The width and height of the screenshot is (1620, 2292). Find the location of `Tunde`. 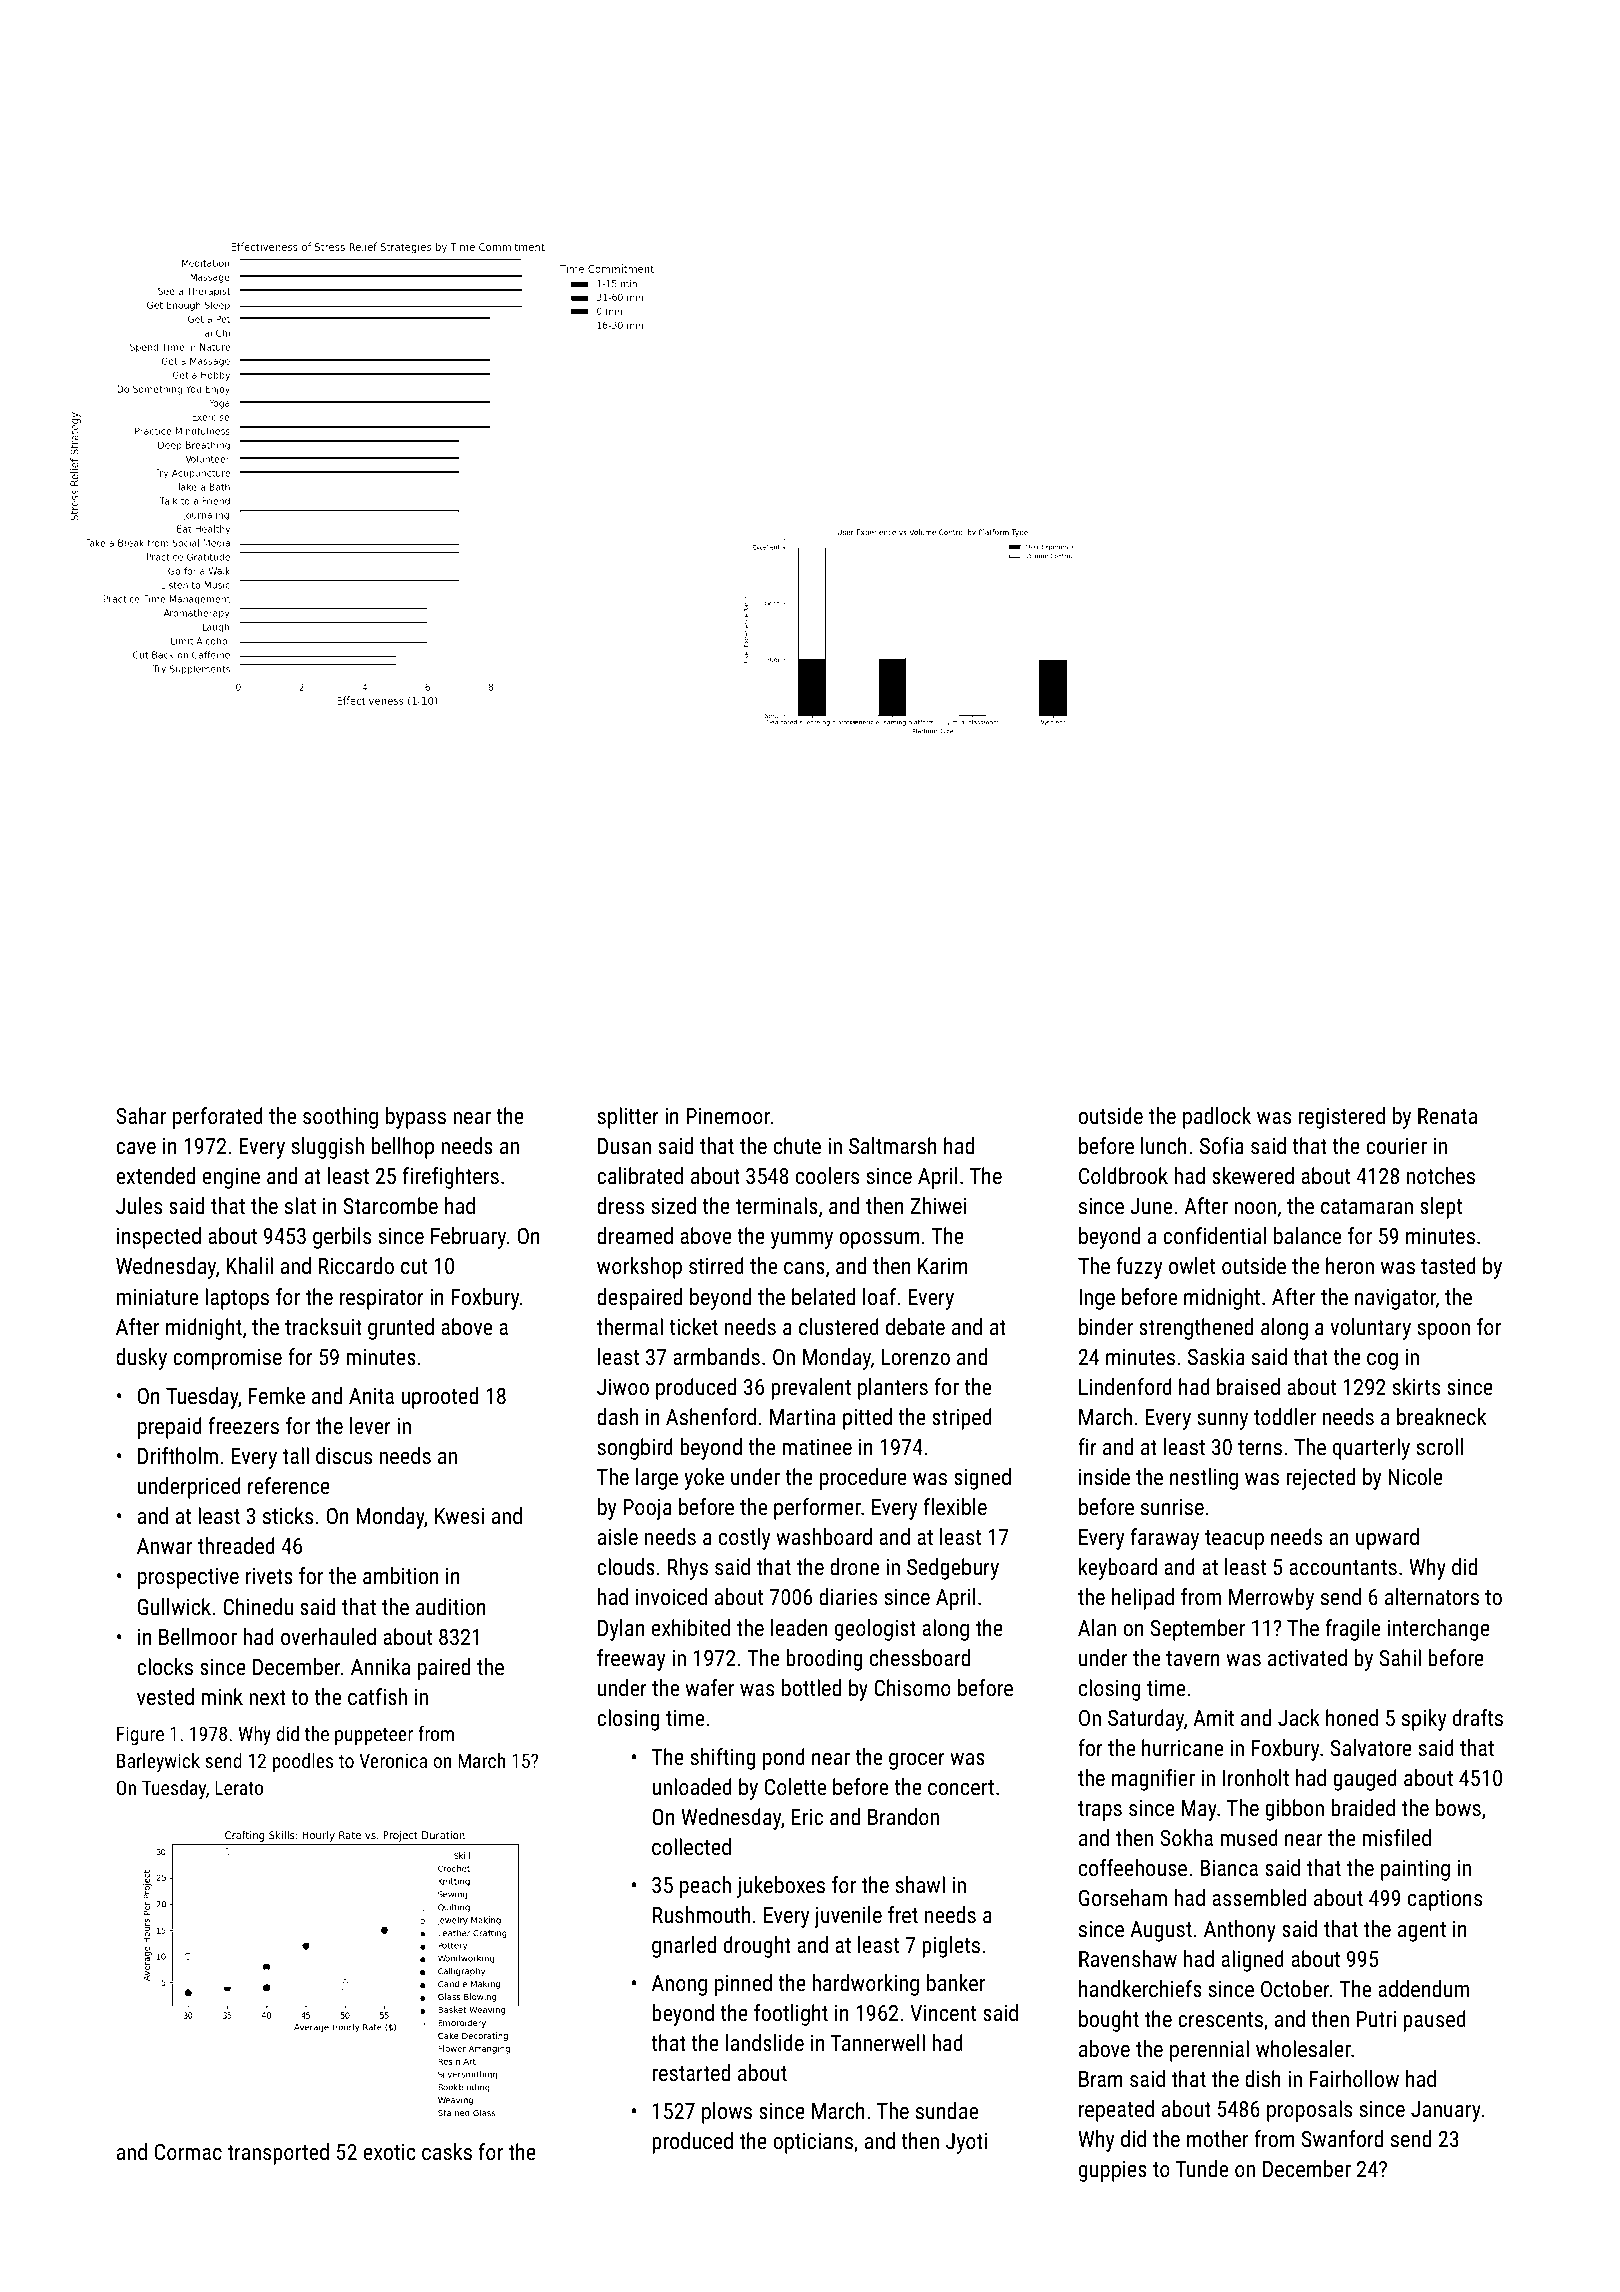

Tunde is located at coordinates (1202, 2168).
